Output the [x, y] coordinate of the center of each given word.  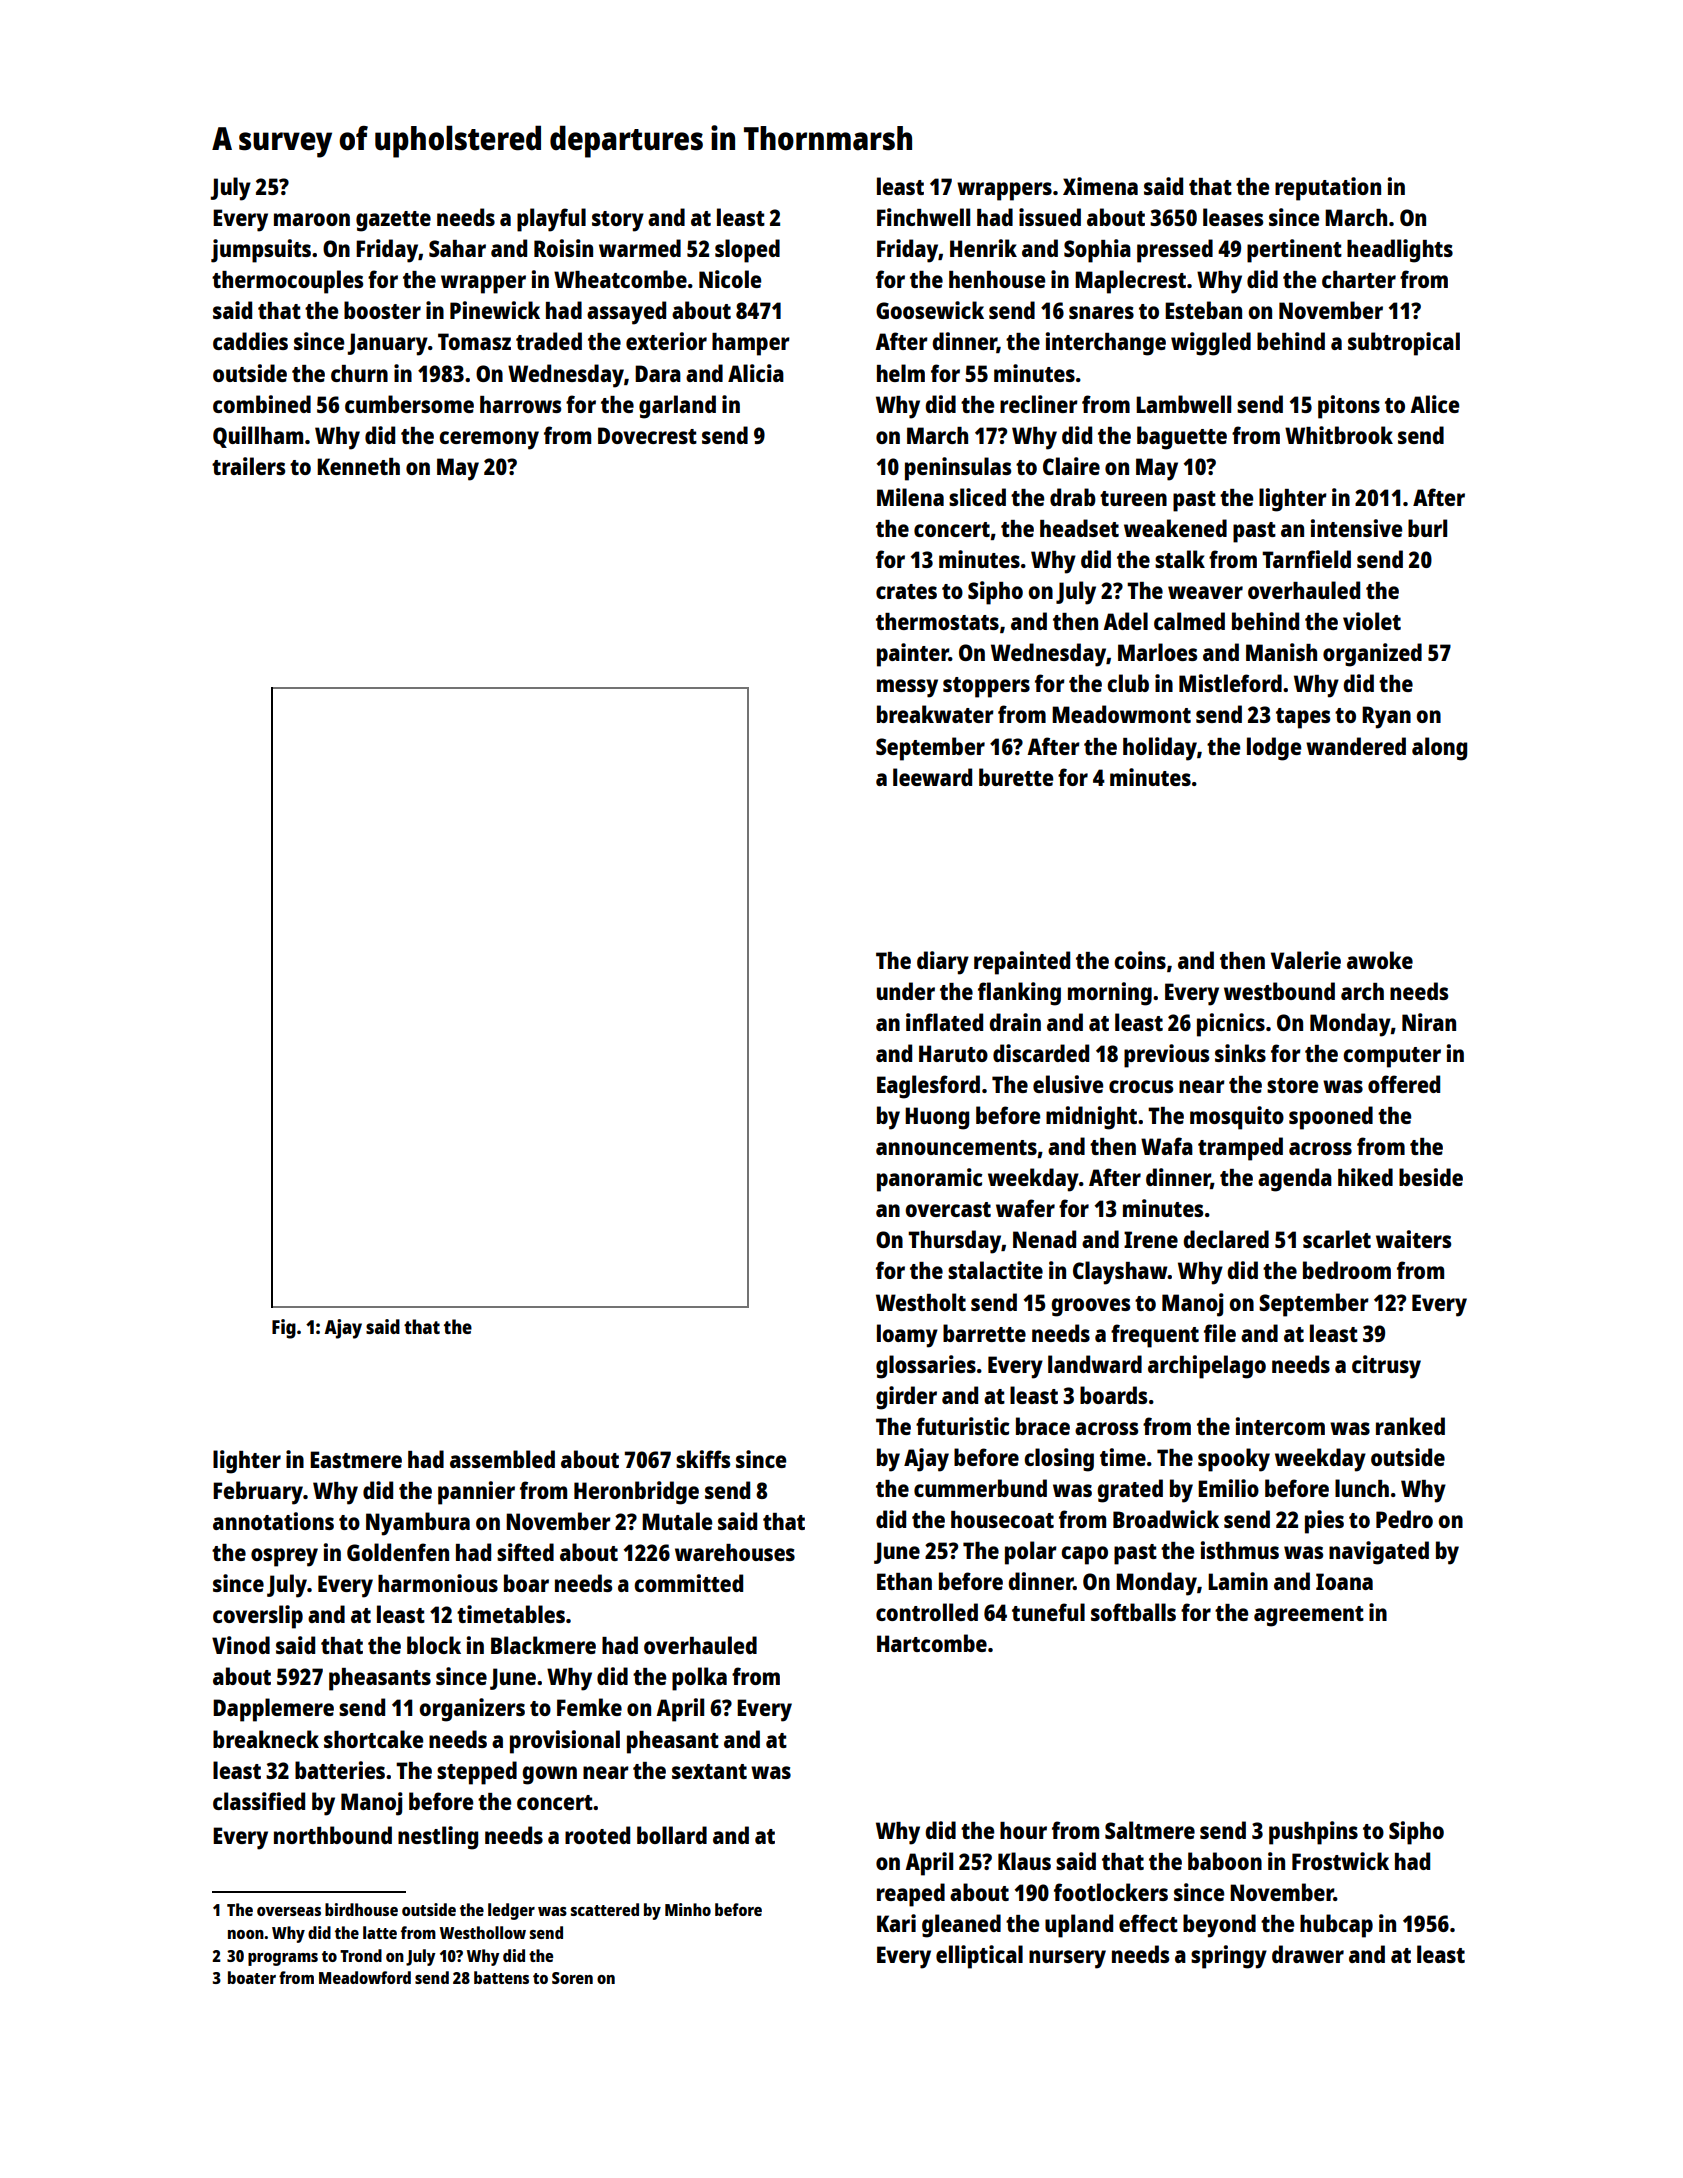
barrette [984, 1333]
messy [907, 688]
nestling [438, 1838]
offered [1404, 1084]
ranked [1410, 1426]
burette [1016, 777]
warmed [640, 248]
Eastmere [356, 1459]
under [906, 991]
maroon [312, 219]
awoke [1380, 960]
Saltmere [1150, 1830]
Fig [284, 1329]
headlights [1400, 251]
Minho [688, 1909]
